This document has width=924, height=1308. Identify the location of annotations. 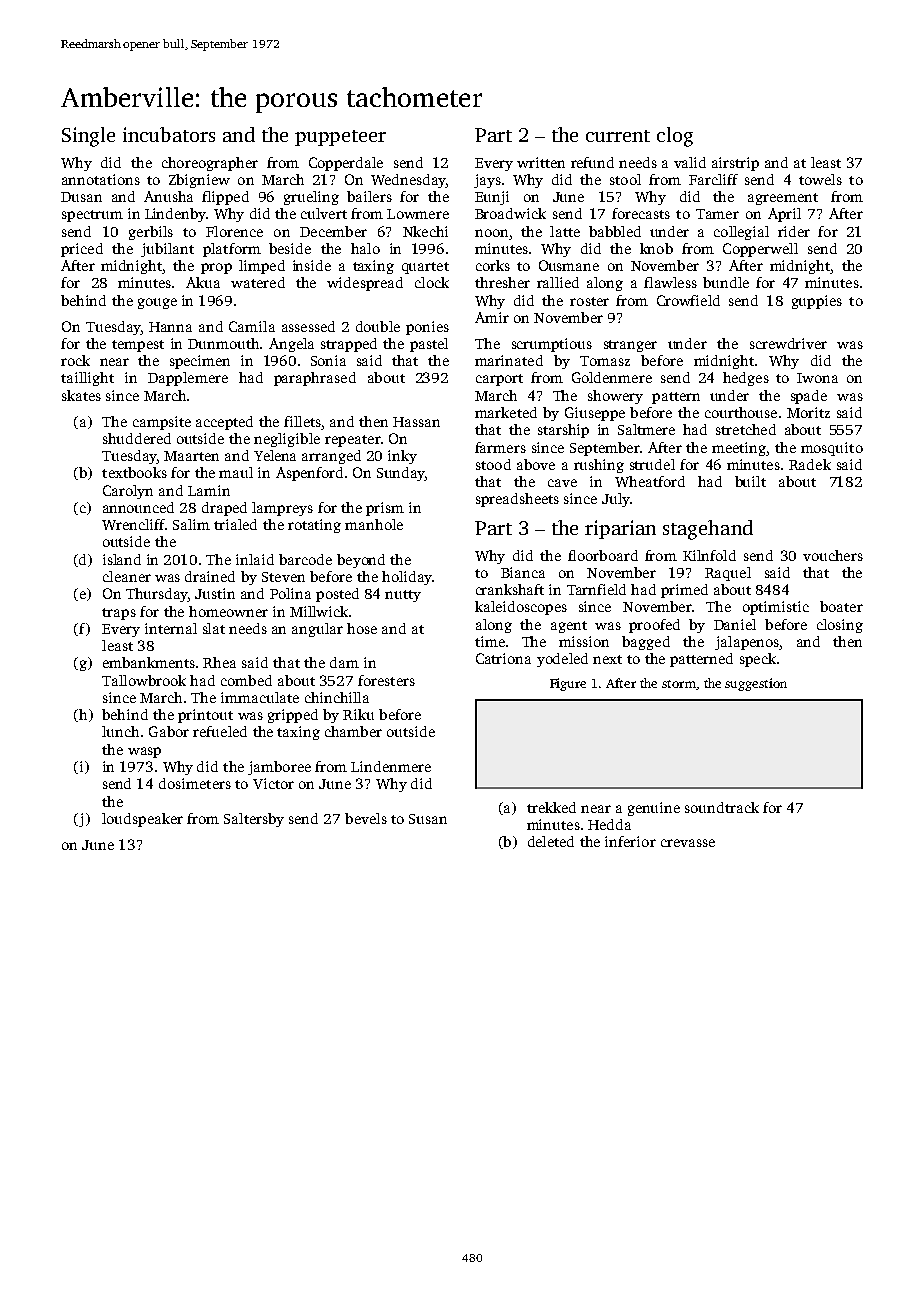
(101, 179).
